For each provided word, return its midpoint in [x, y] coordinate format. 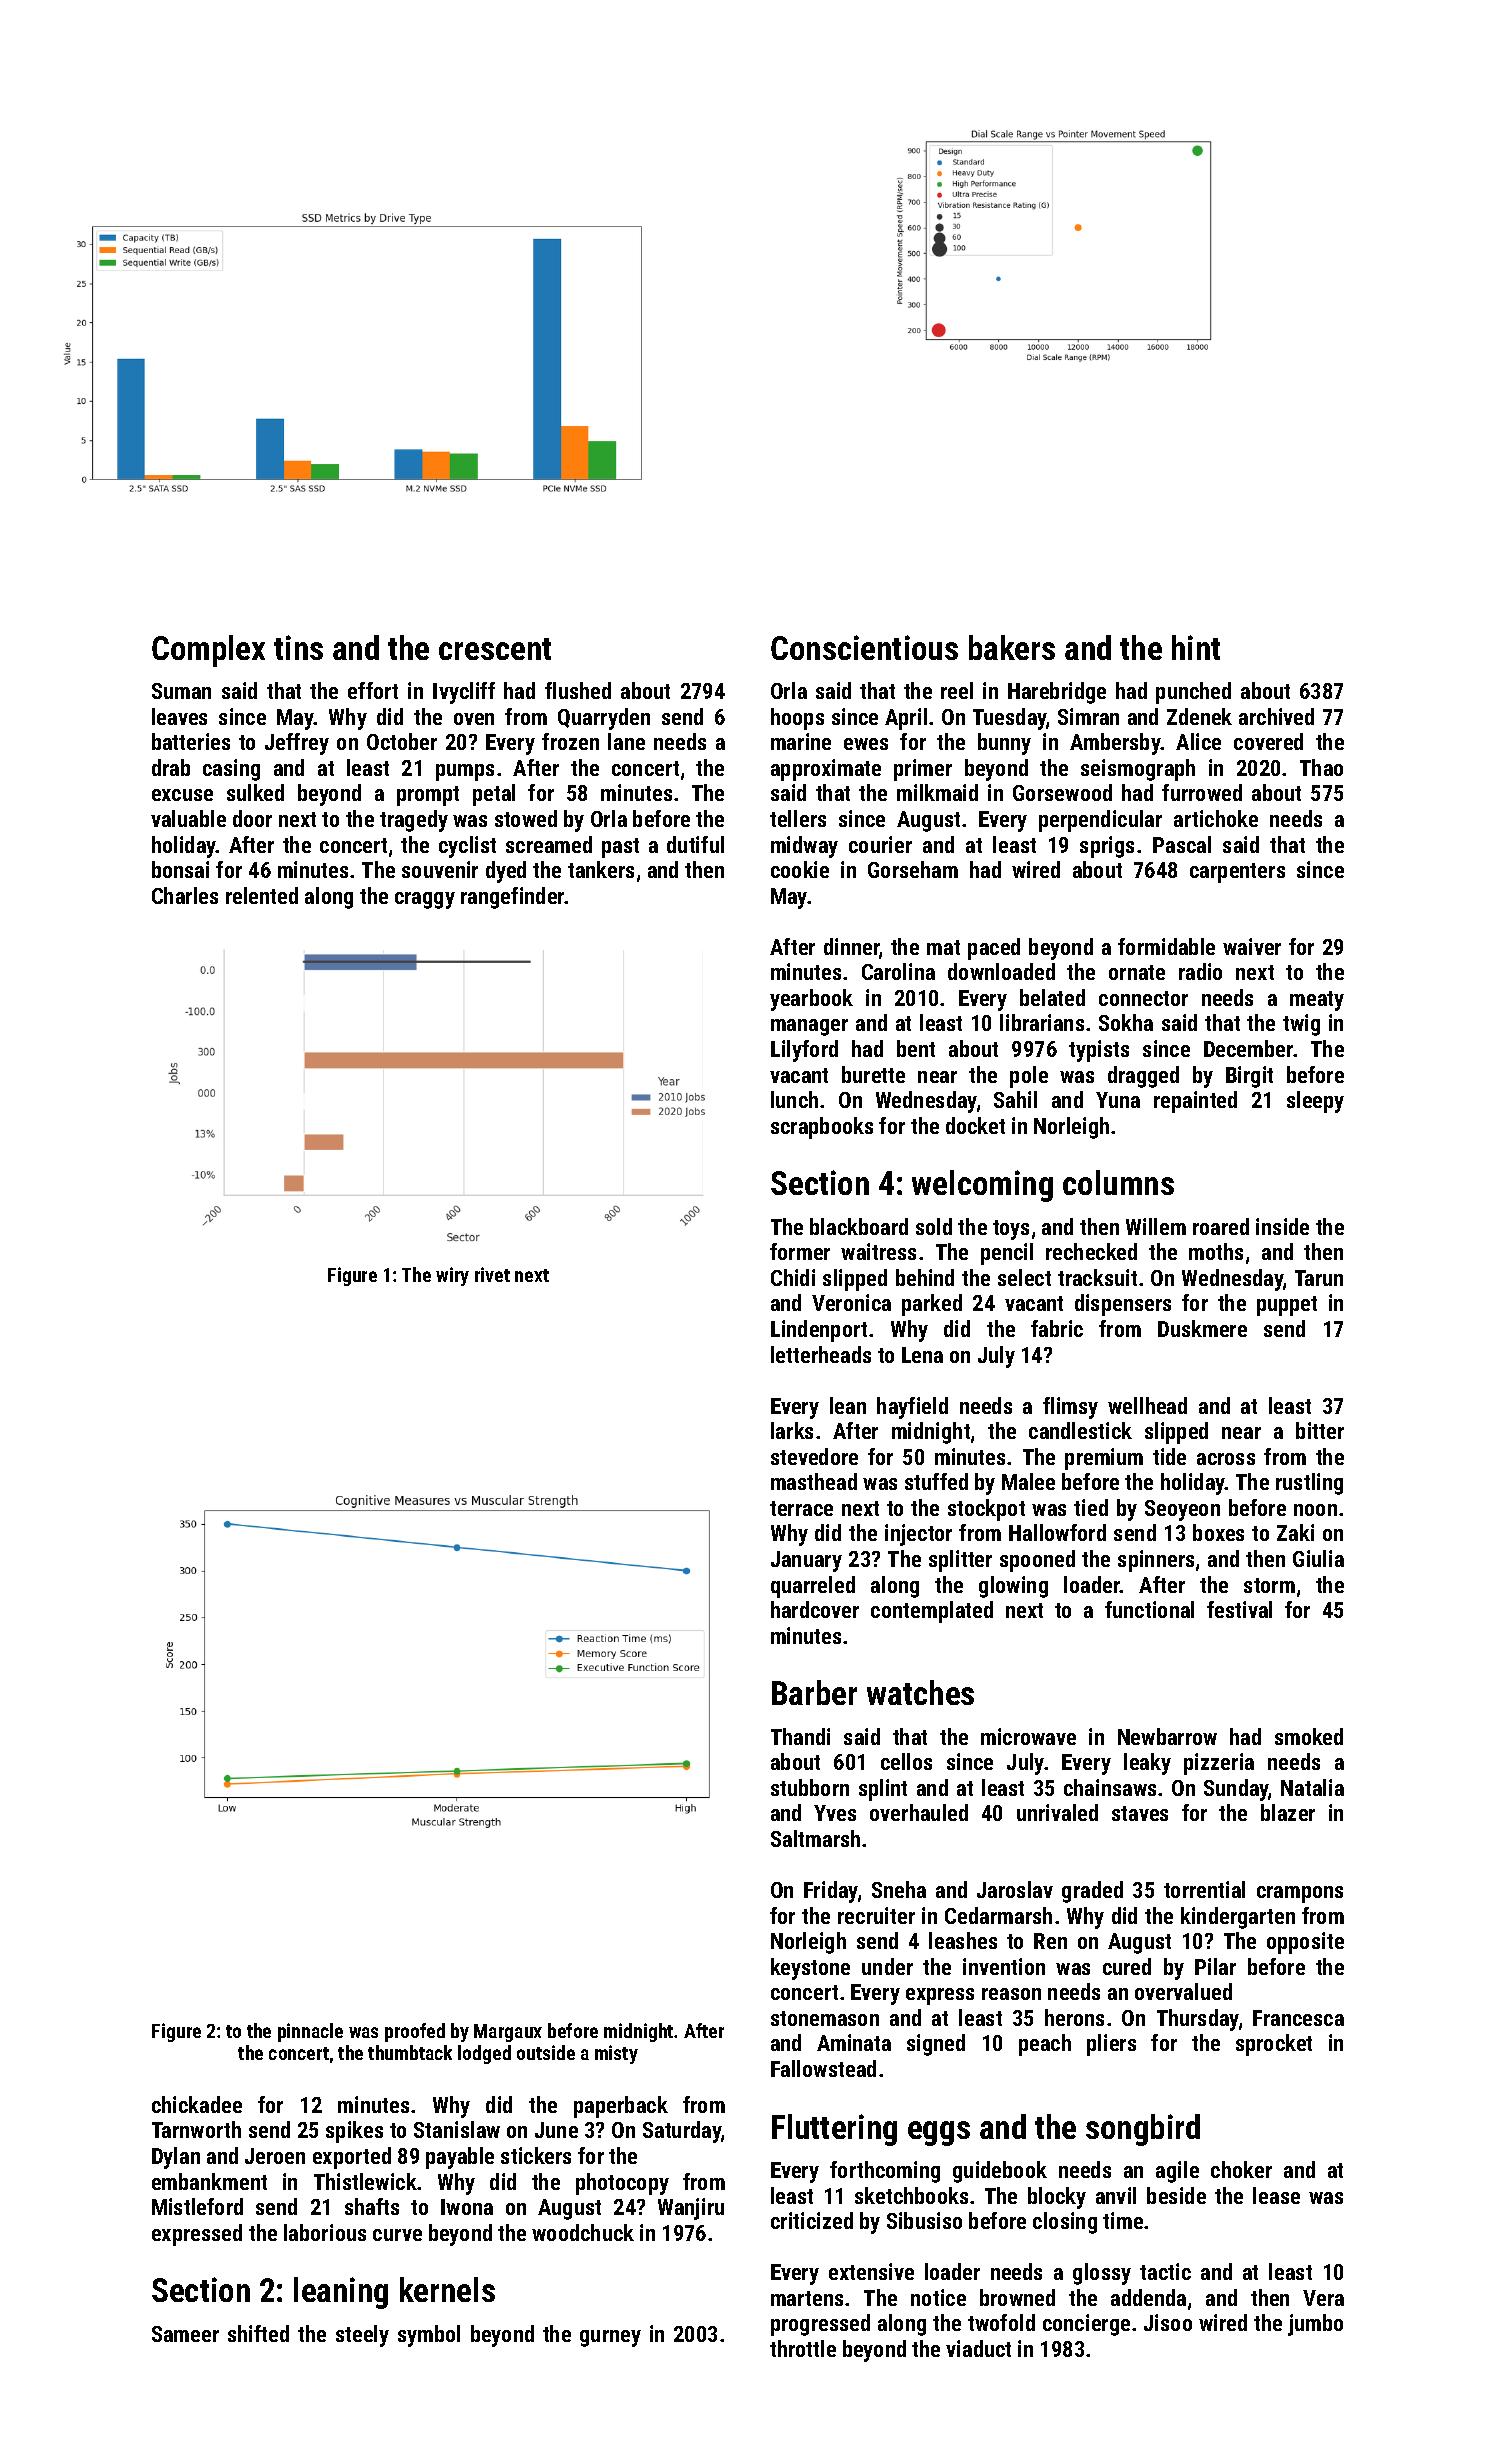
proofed [415, 2032]
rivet [492, 1274]
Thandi [800, 1736]
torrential [1204, 1889]
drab [171, 767]
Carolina [898, 971]
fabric [1057, 1328]
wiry [452, 1276]
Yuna [1118, 1100]
